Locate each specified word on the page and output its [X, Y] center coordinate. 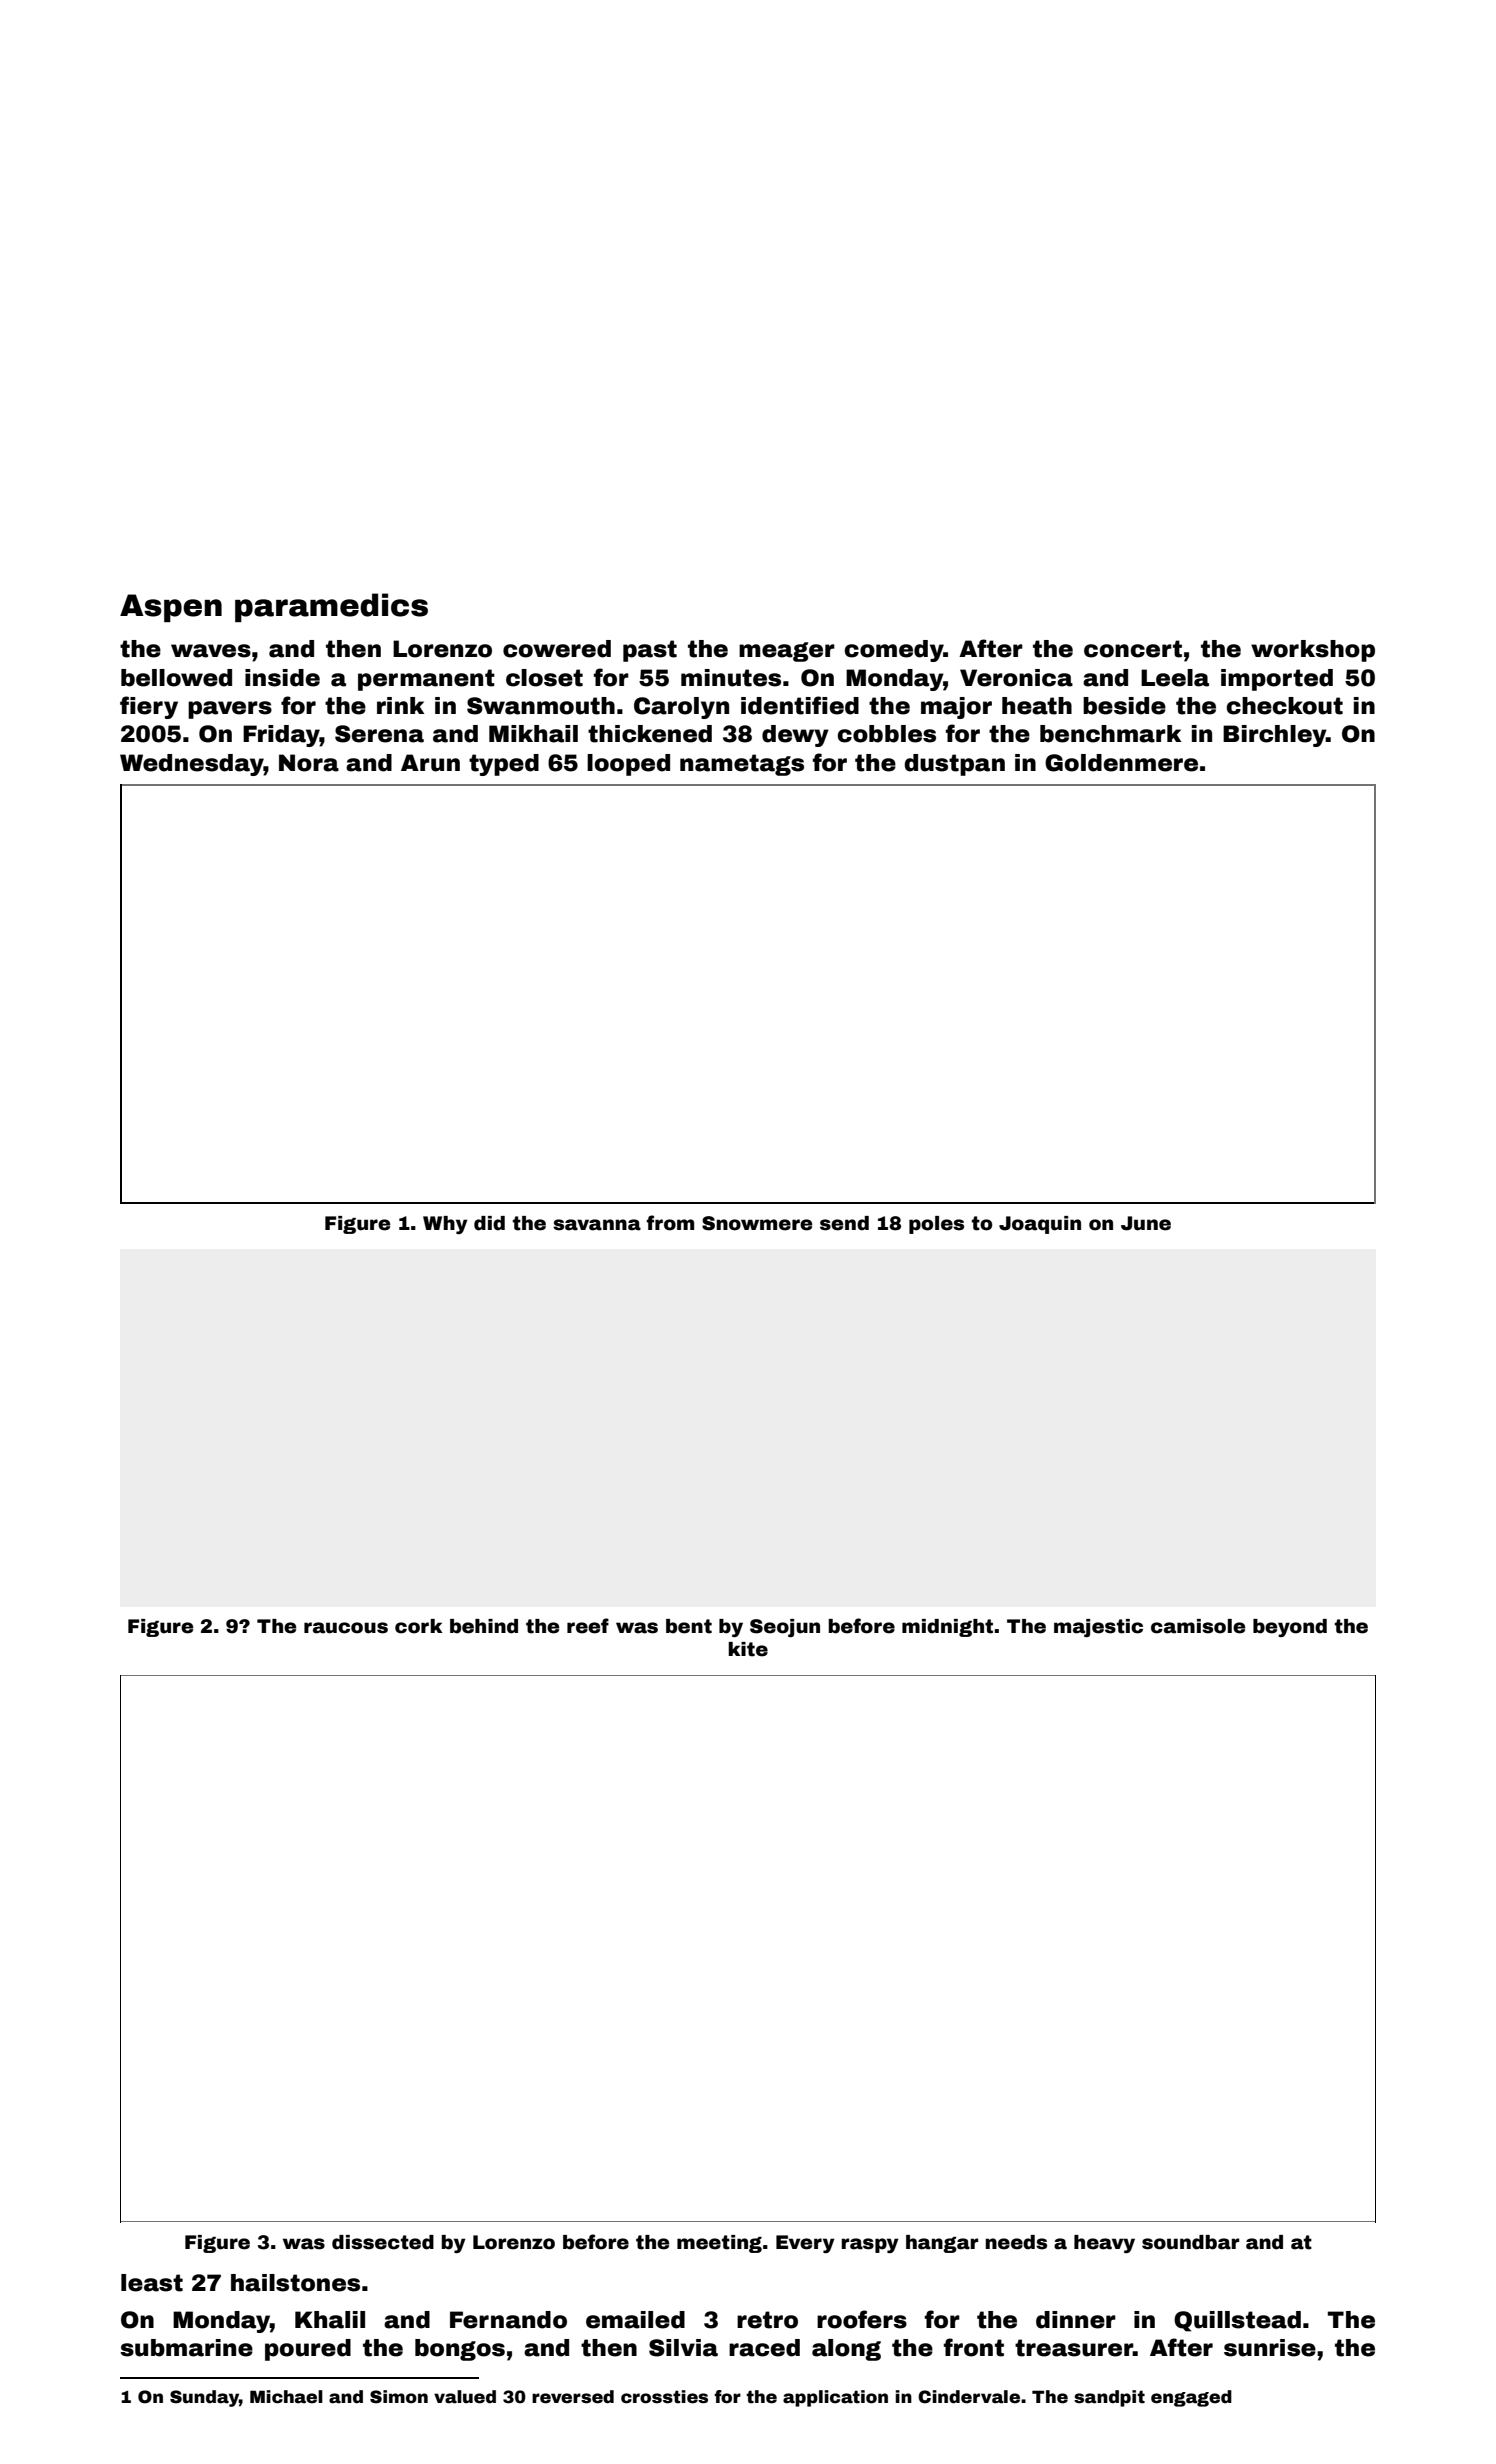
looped [628, 765]
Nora [309, 763]
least [152, 2283]
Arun [430, 763]
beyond [1290, 1628]
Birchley [1274, 736]
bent [689, 1626]
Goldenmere [1121, 763]
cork [419, 1626]
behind [484, 1626]
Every [805, 2244]
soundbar [1190, 2242]
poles [936, 1225]
